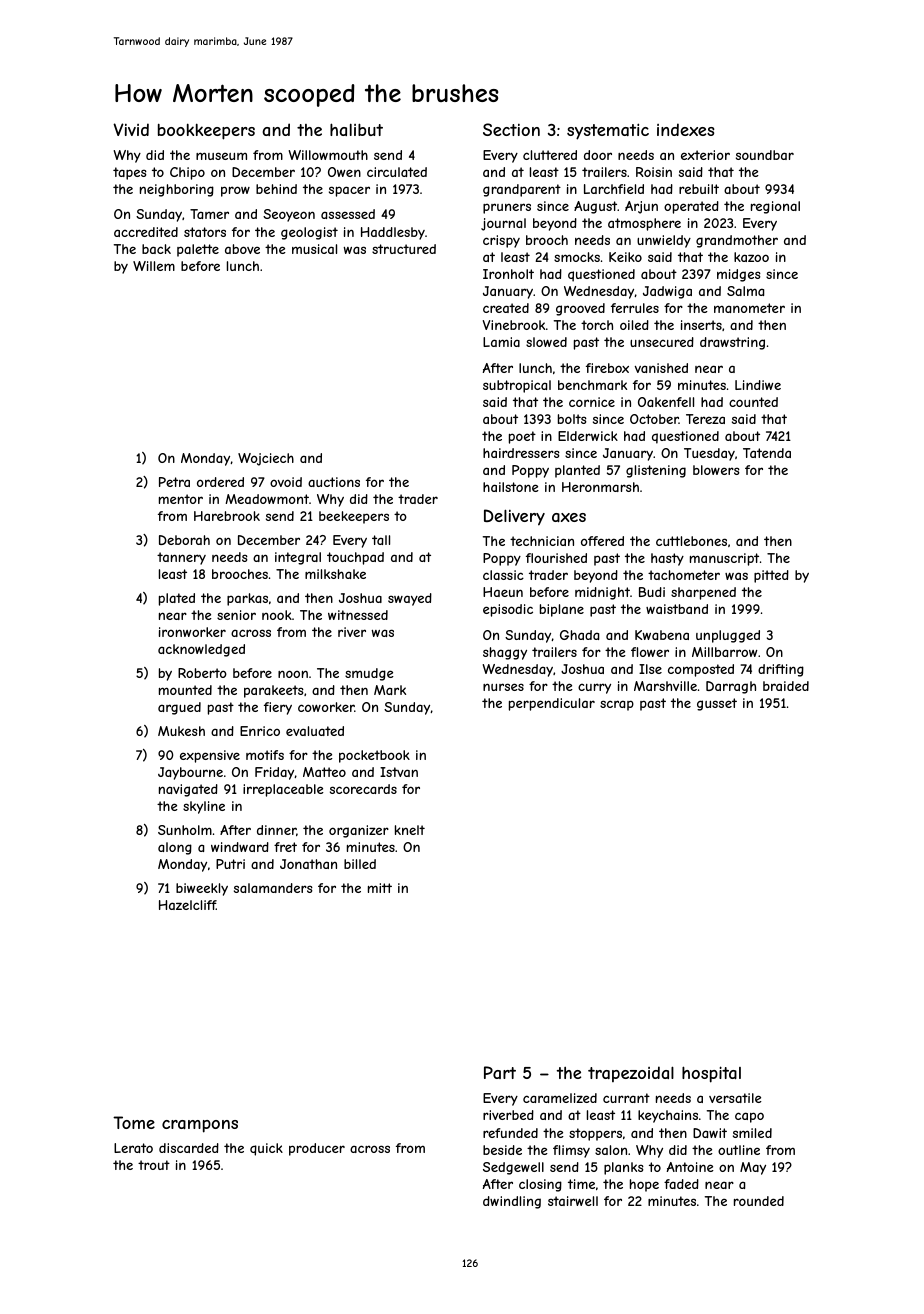 The width and height of the document is (924, 1314). What do you see at coordinates (705, 419) in the document?
I see `Tereza` at bounding box center [705, 419].
